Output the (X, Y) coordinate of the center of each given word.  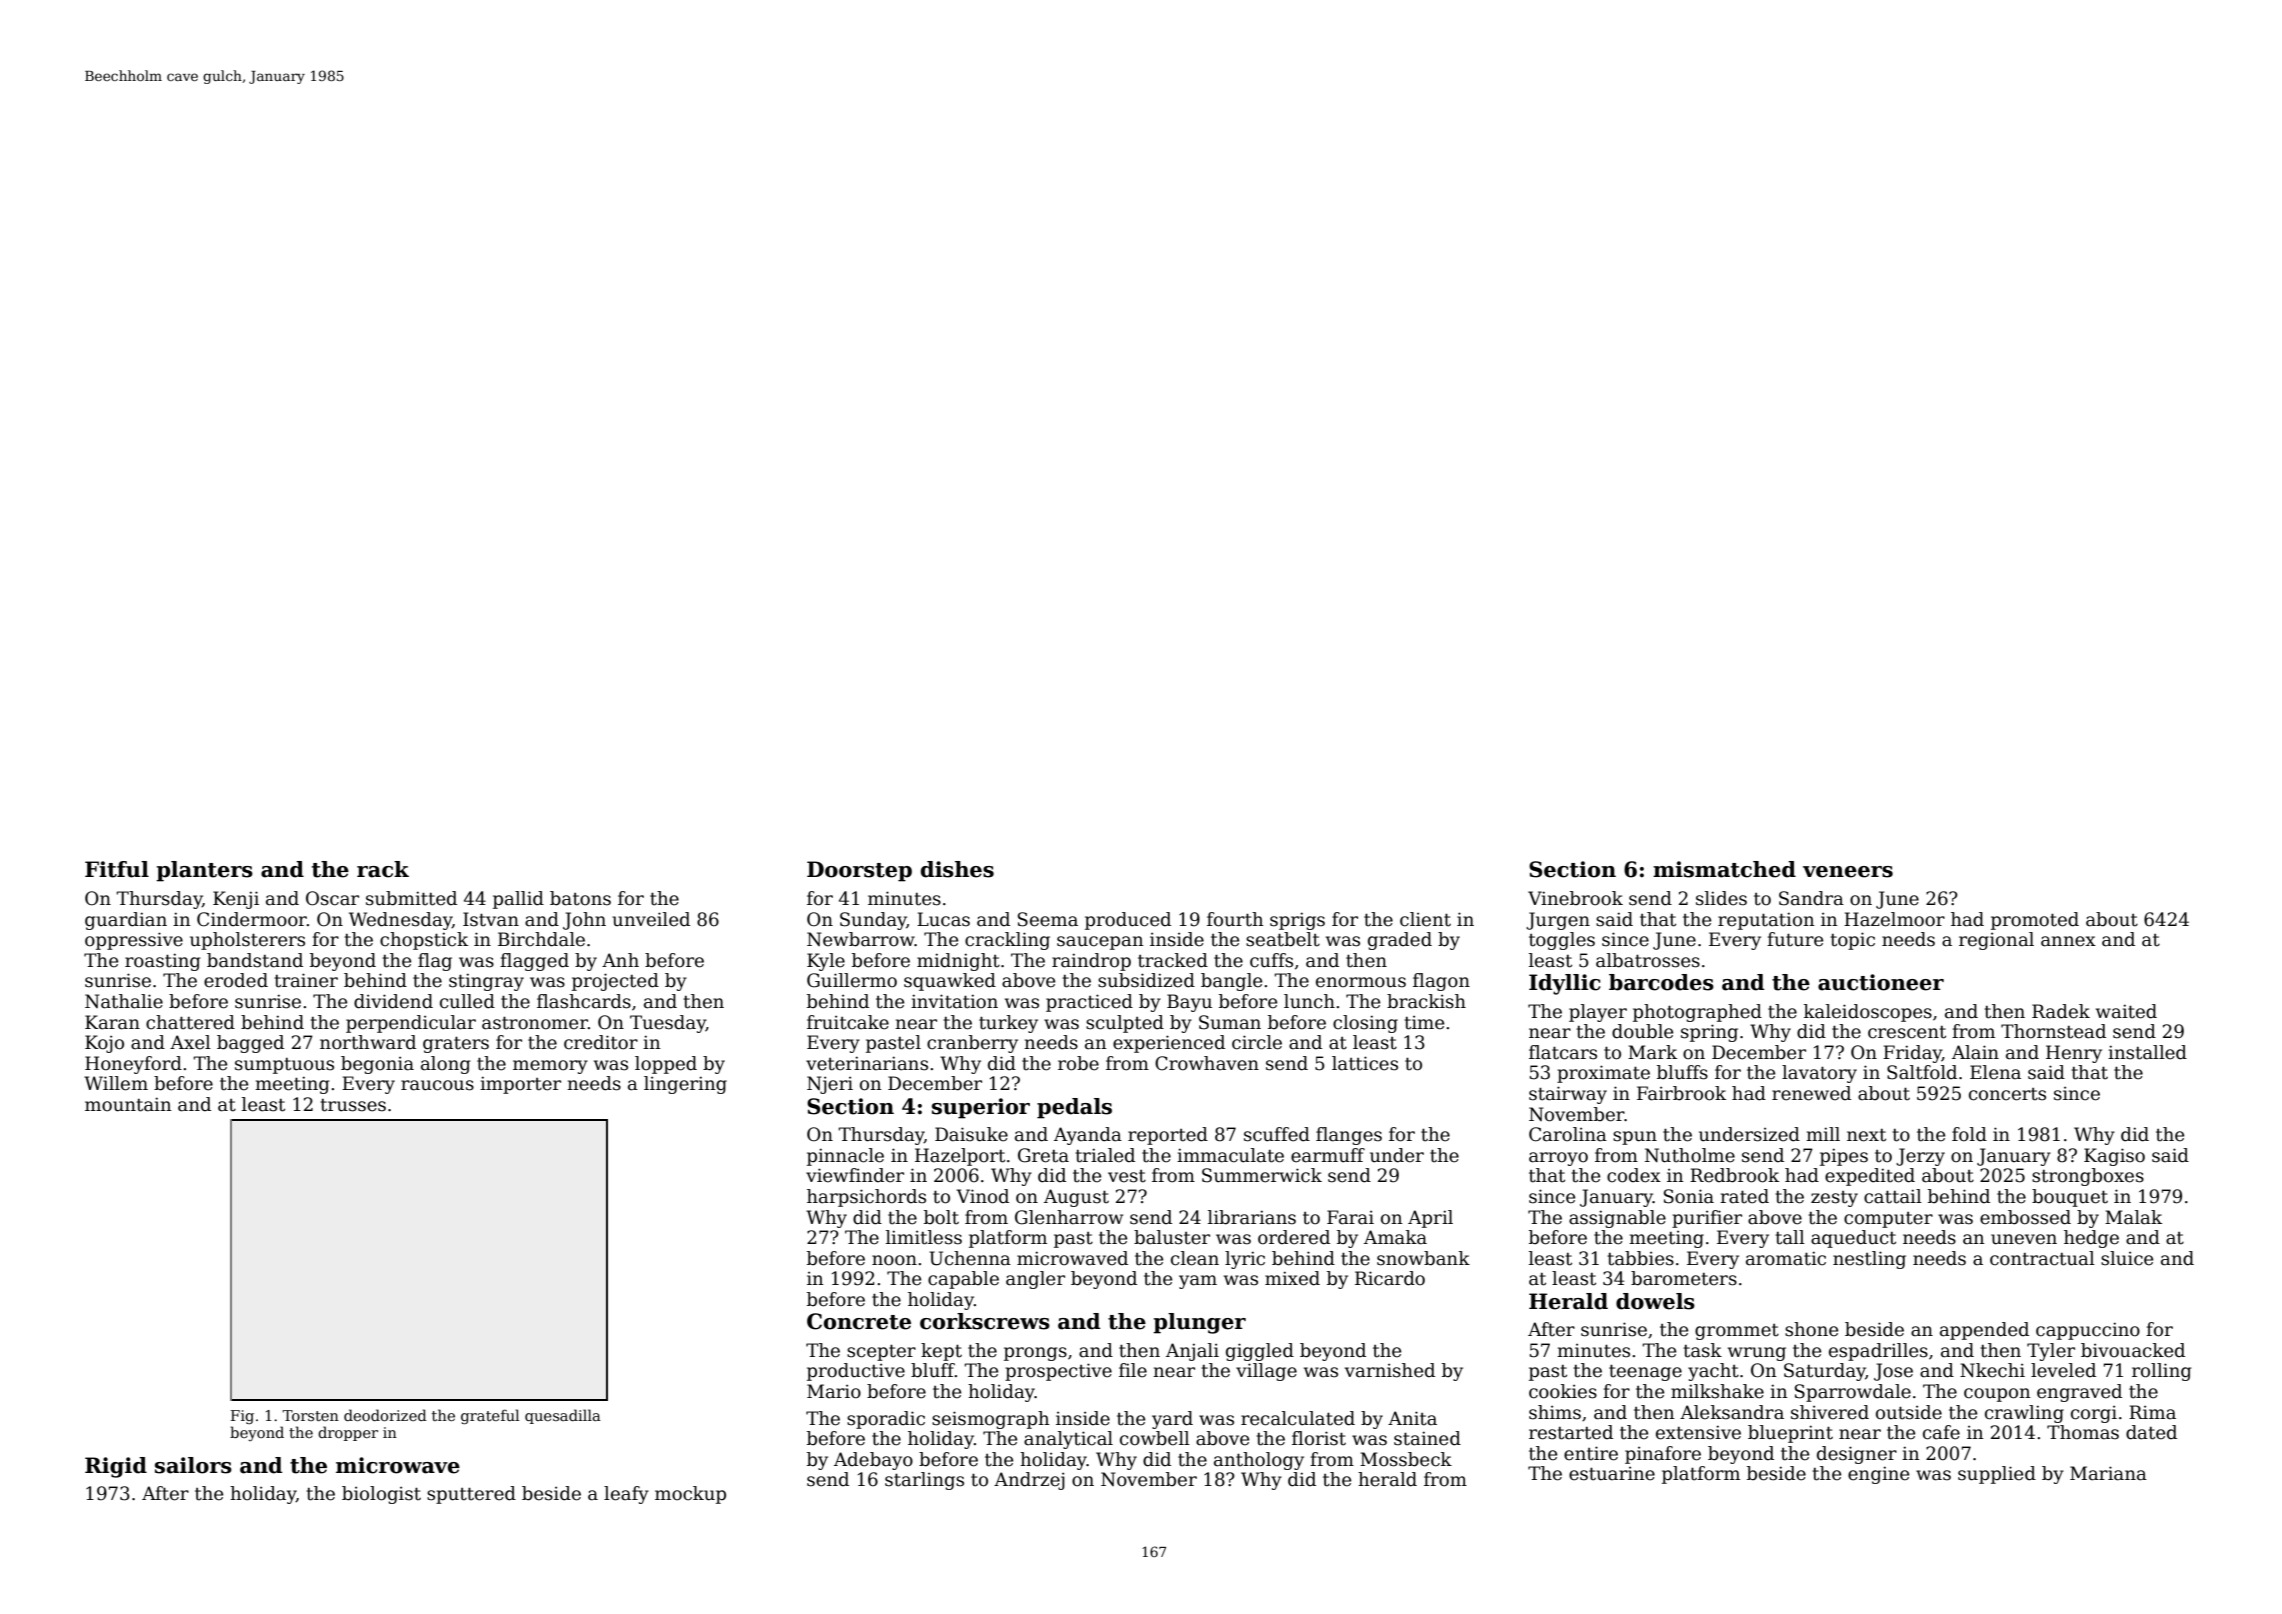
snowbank (1423, 1258)
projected (615, 982)
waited (2126, 1011)
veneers (1848, 872)
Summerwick (1262, 1175)
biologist (381, 1495)
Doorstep (859, 871)
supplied (1997, 1475)
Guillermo (852, 980)
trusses (353, 1105)
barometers (1684, 1278)
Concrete (859, 1321)
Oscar (332, 898)
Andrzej (1029, 1481)
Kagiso (2114, 1157)
